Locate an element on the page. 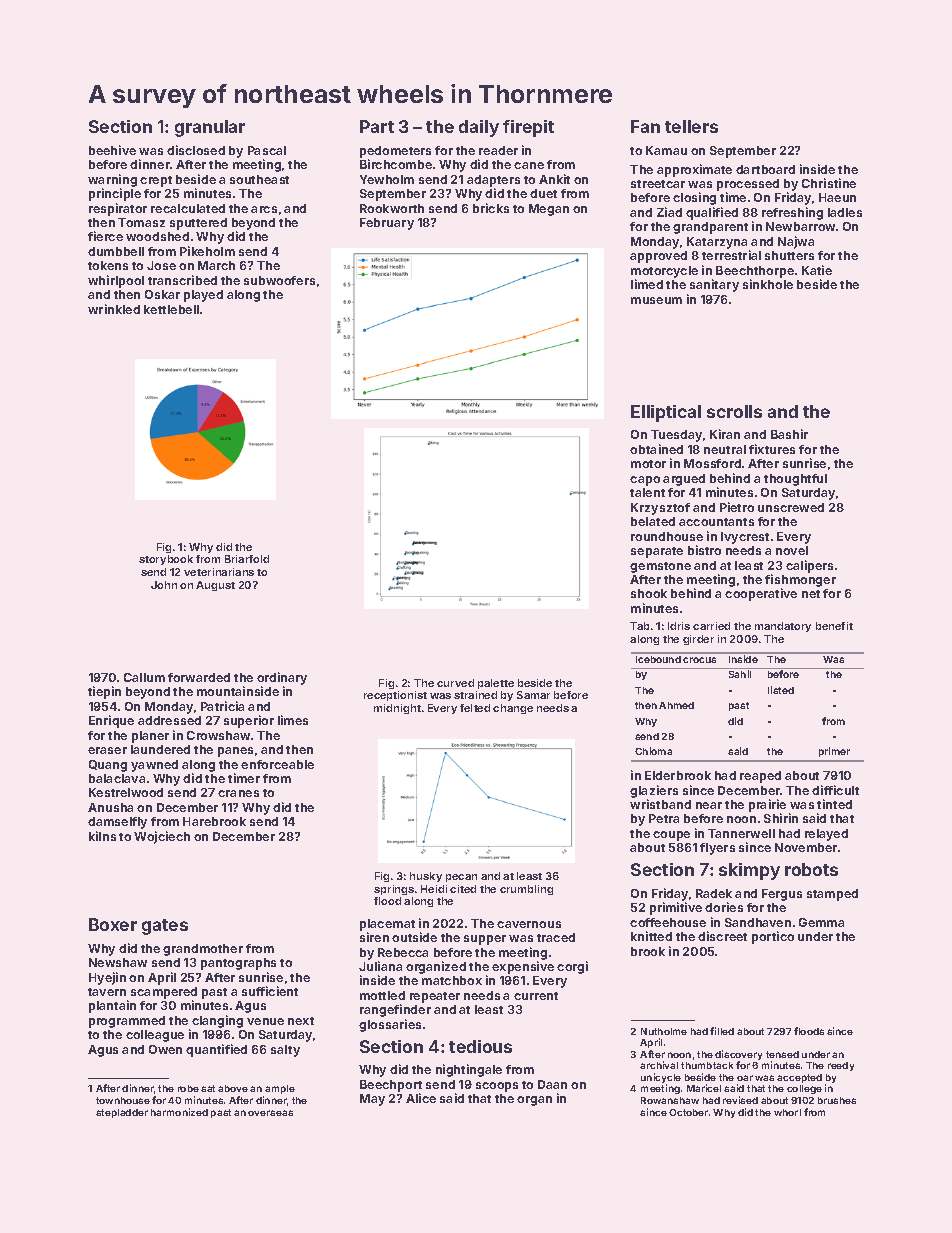  storybook is located at coordinates (166, 560).
